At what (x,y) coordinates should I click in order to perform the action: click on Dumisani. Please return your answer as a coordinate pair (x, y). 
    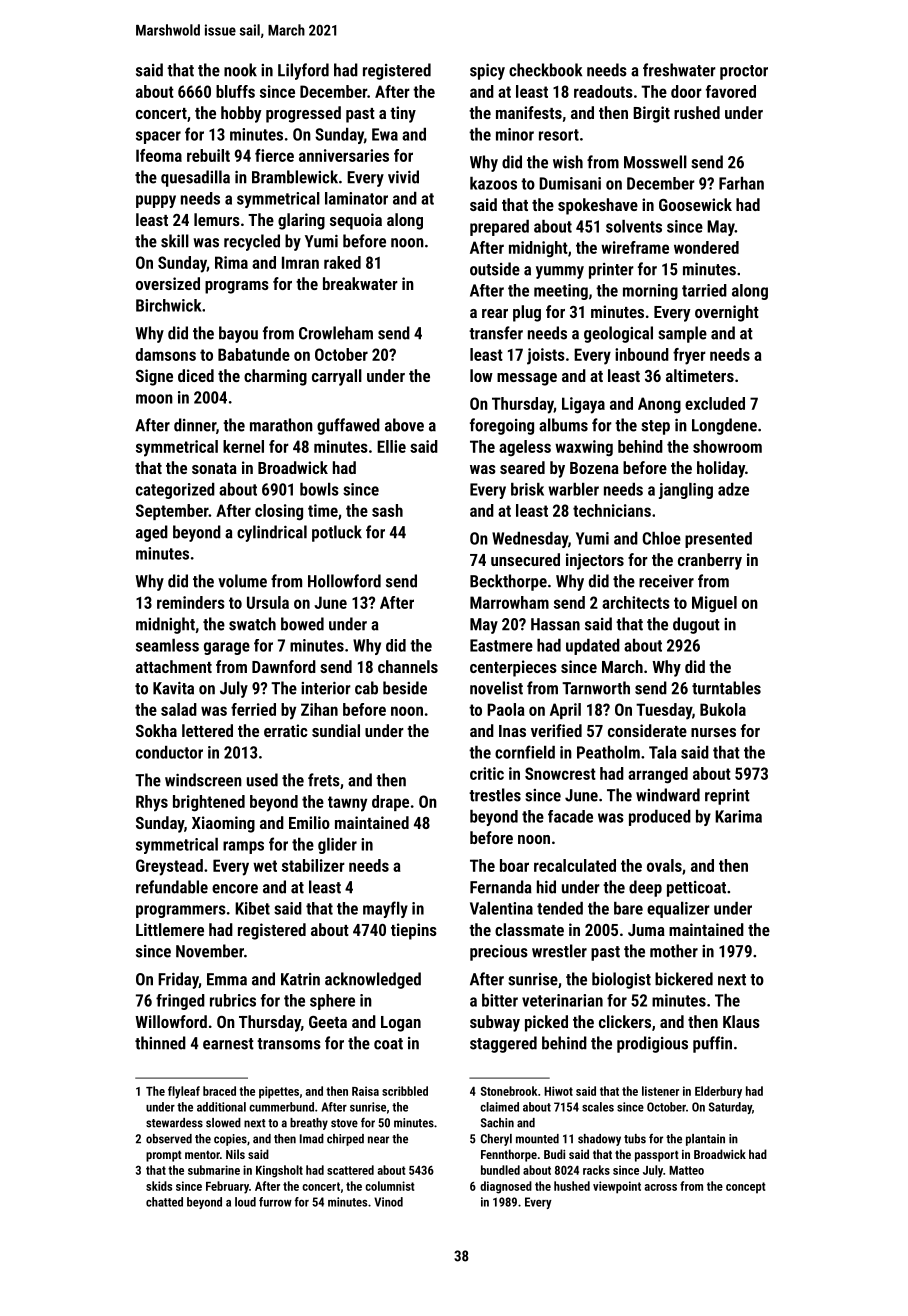
    Looking at the image, I should click on (570, 183).
